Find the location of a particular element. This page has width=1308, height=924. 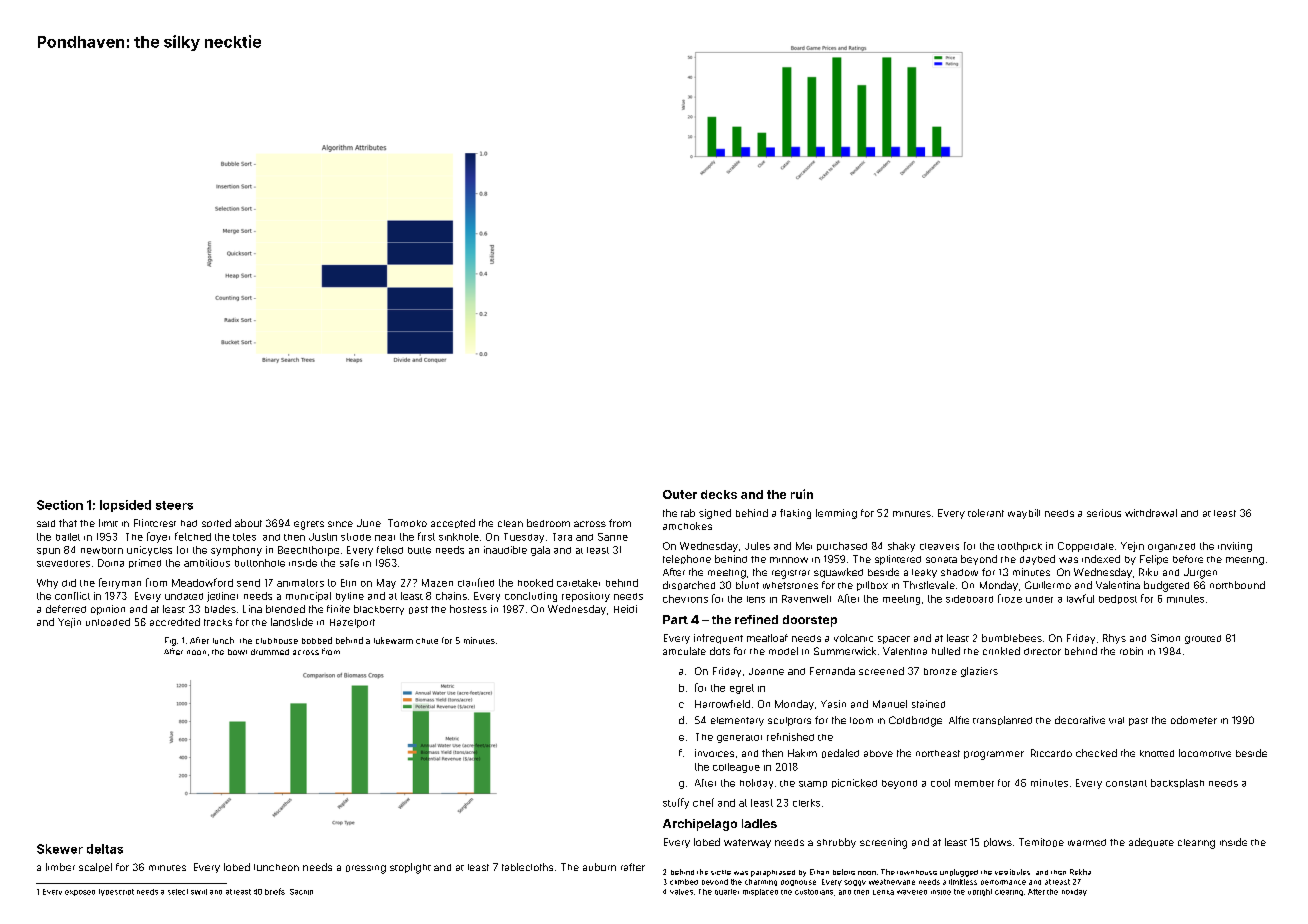

clerks is located at coordinates (806, 803).
